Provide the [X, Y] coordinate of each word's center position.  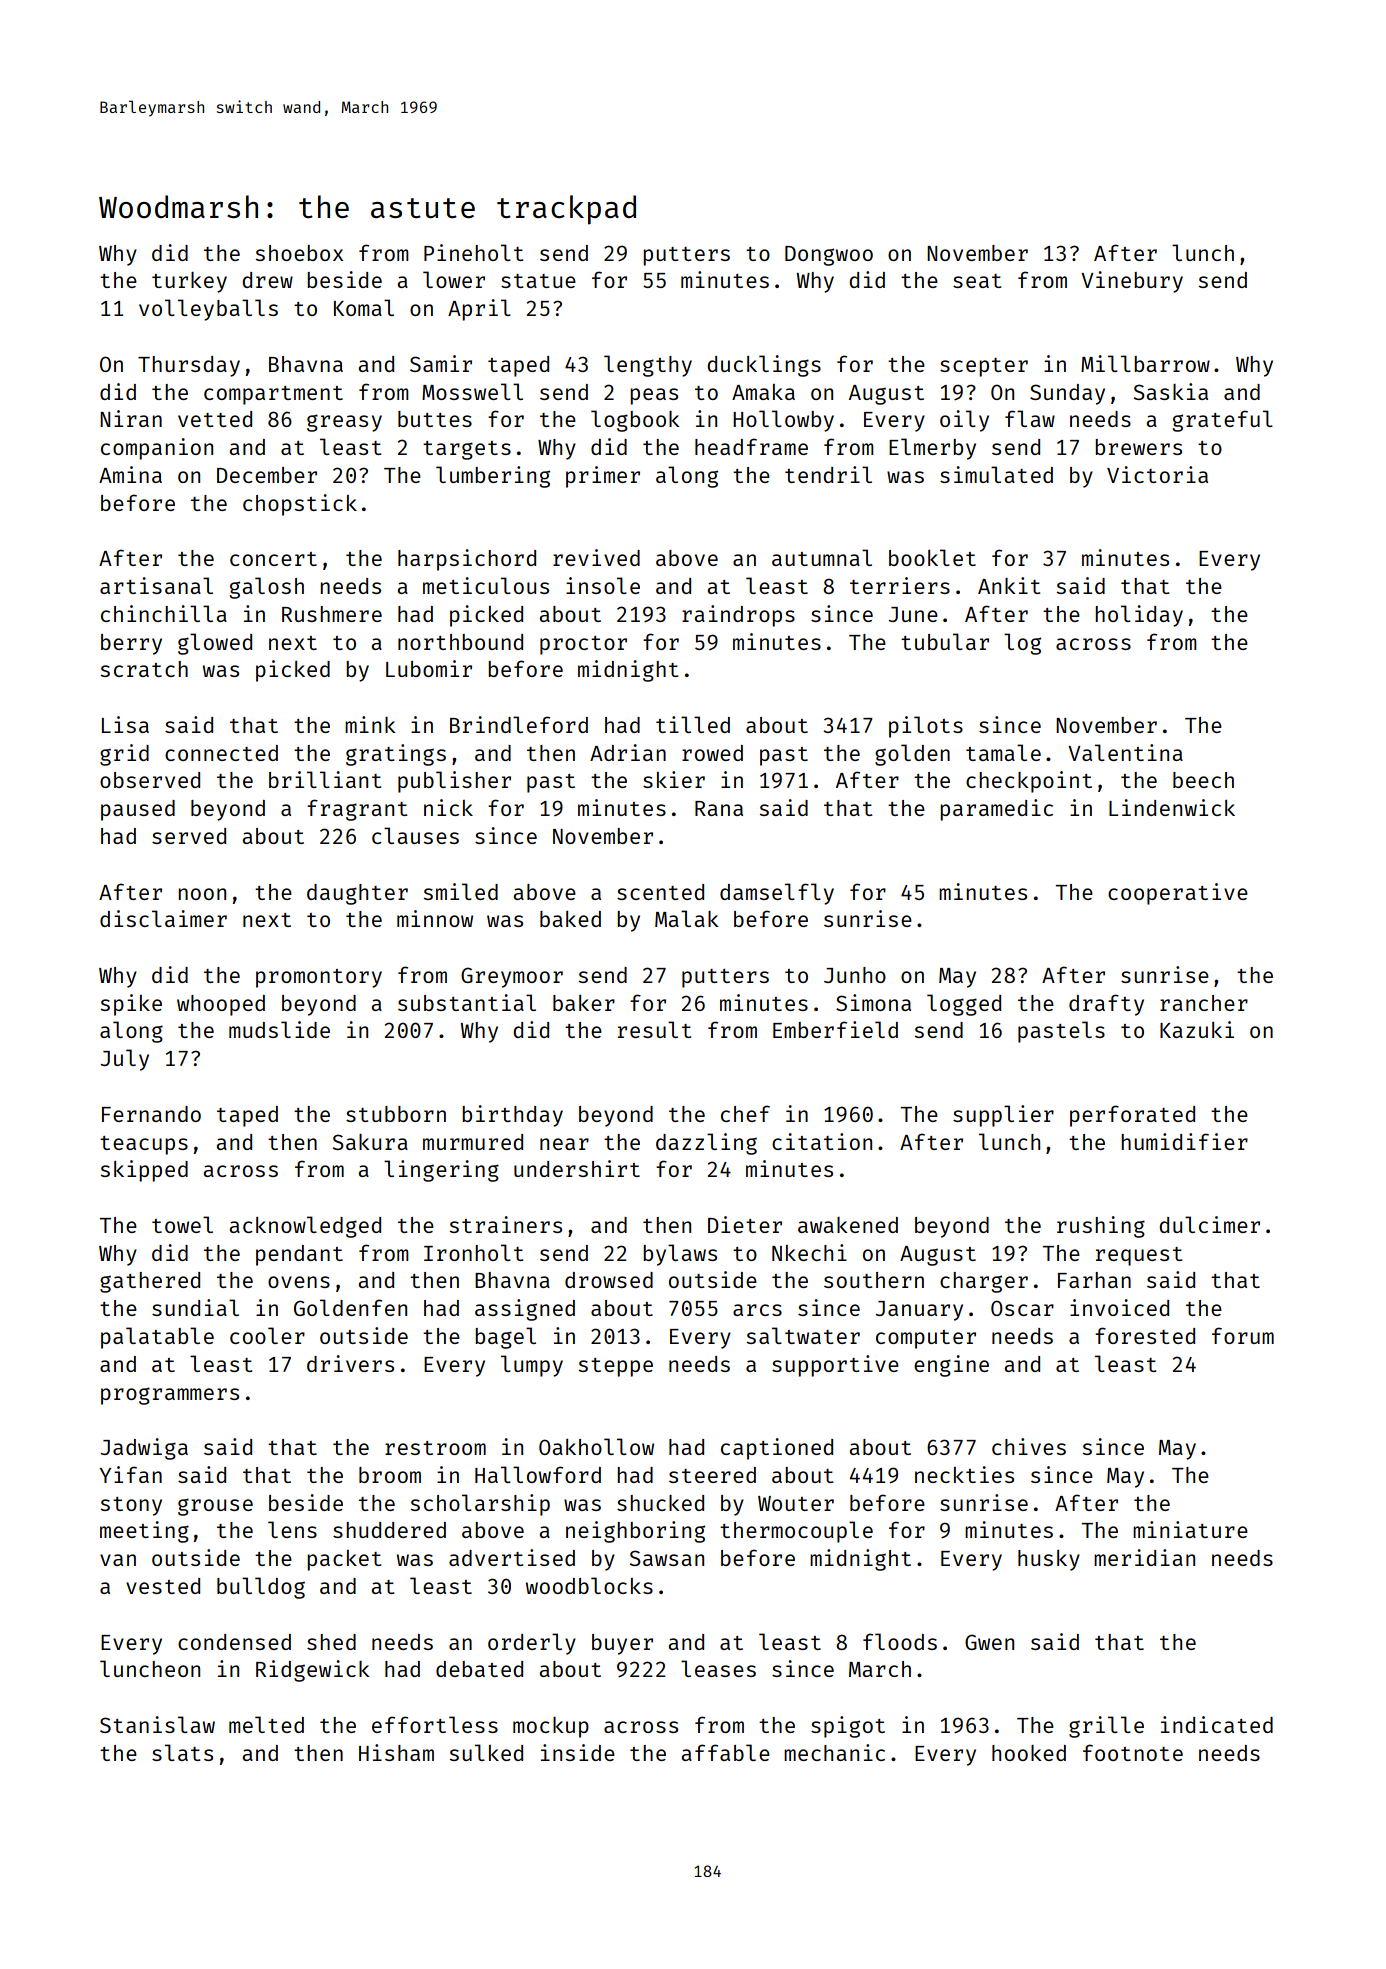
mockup [551, 1727]
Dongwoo [829, 256]
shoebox [299, 253]
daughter [357, 894]
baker [584, 1003]
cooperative [1178, 894]
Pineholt [474, 252]
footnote [1133, 1752]
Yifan [130, 1474]
